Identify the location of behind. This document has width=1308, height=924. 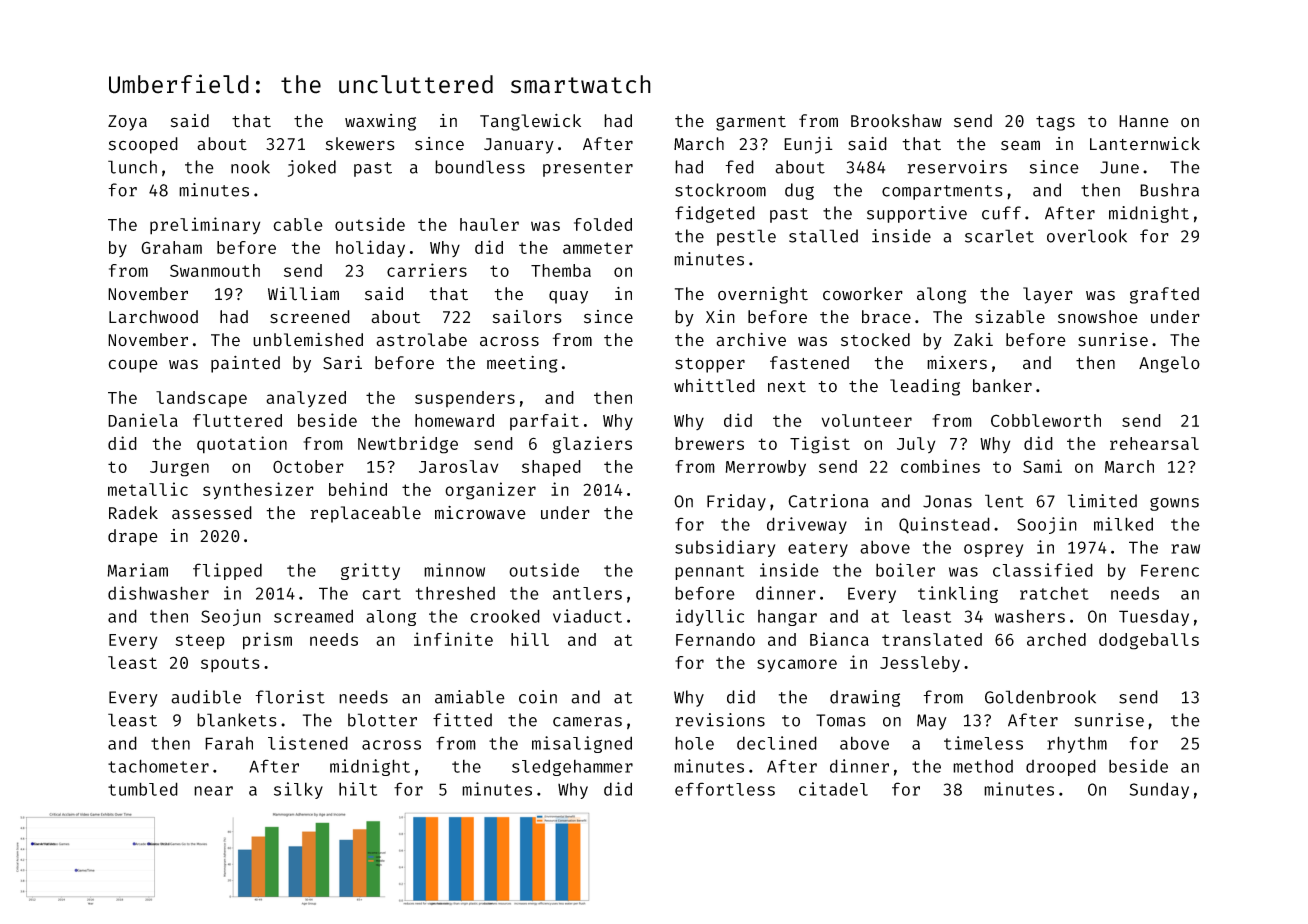
(358, 489).
